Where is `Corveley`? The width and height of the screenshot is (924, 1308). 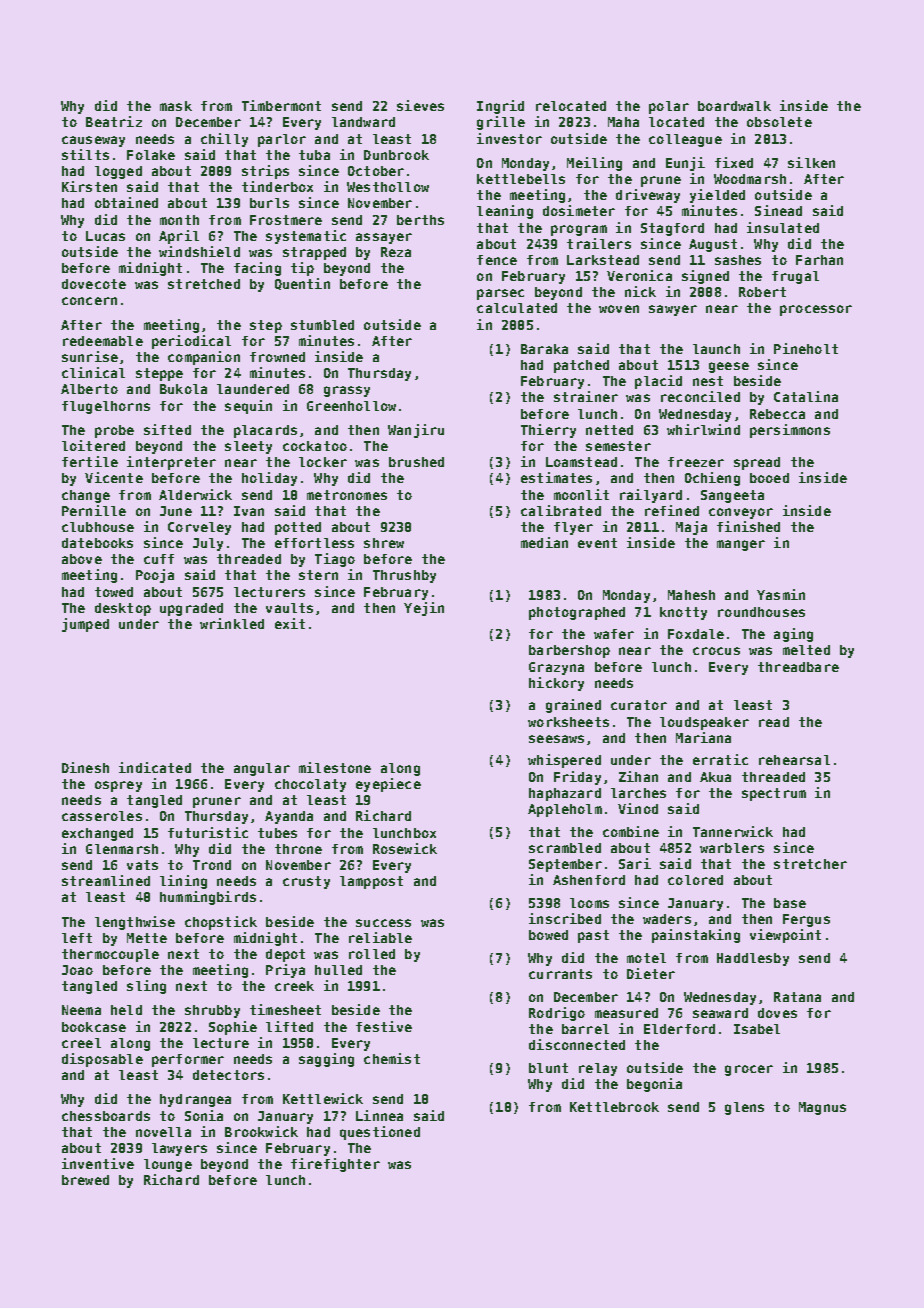 Corveley is located at coordinates (199, 528).
